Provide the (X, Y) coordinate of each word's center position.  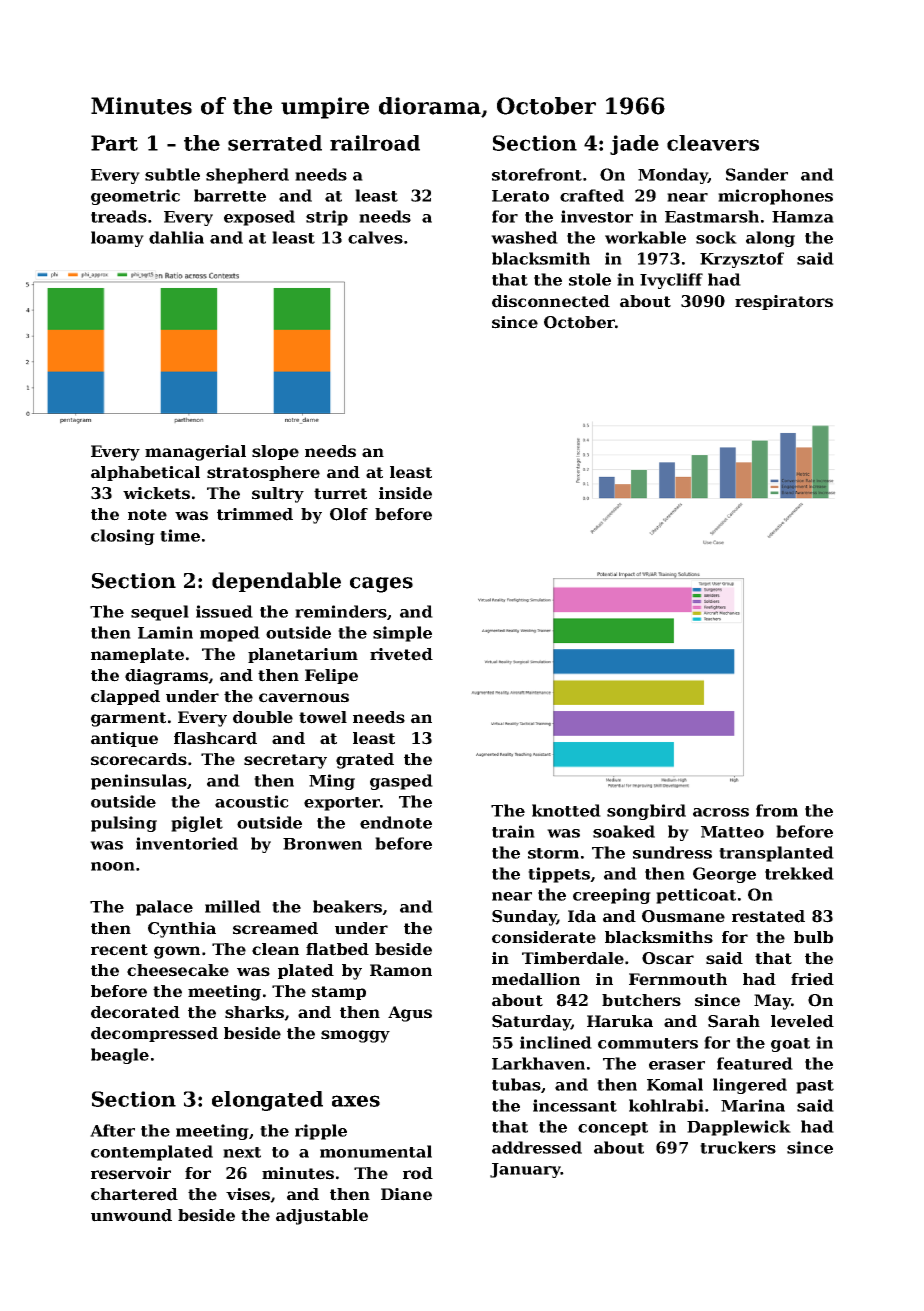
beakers (347, 906)
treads (119, 216)
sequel (160, 613)
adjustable (322, 1217)
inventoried (187, 843)
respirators (784, 302)
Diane (406, 1194)
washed (524, 237)
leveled (802, 1021)
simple (402, 634)
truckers (738, 1147)
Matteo (732, 832)
